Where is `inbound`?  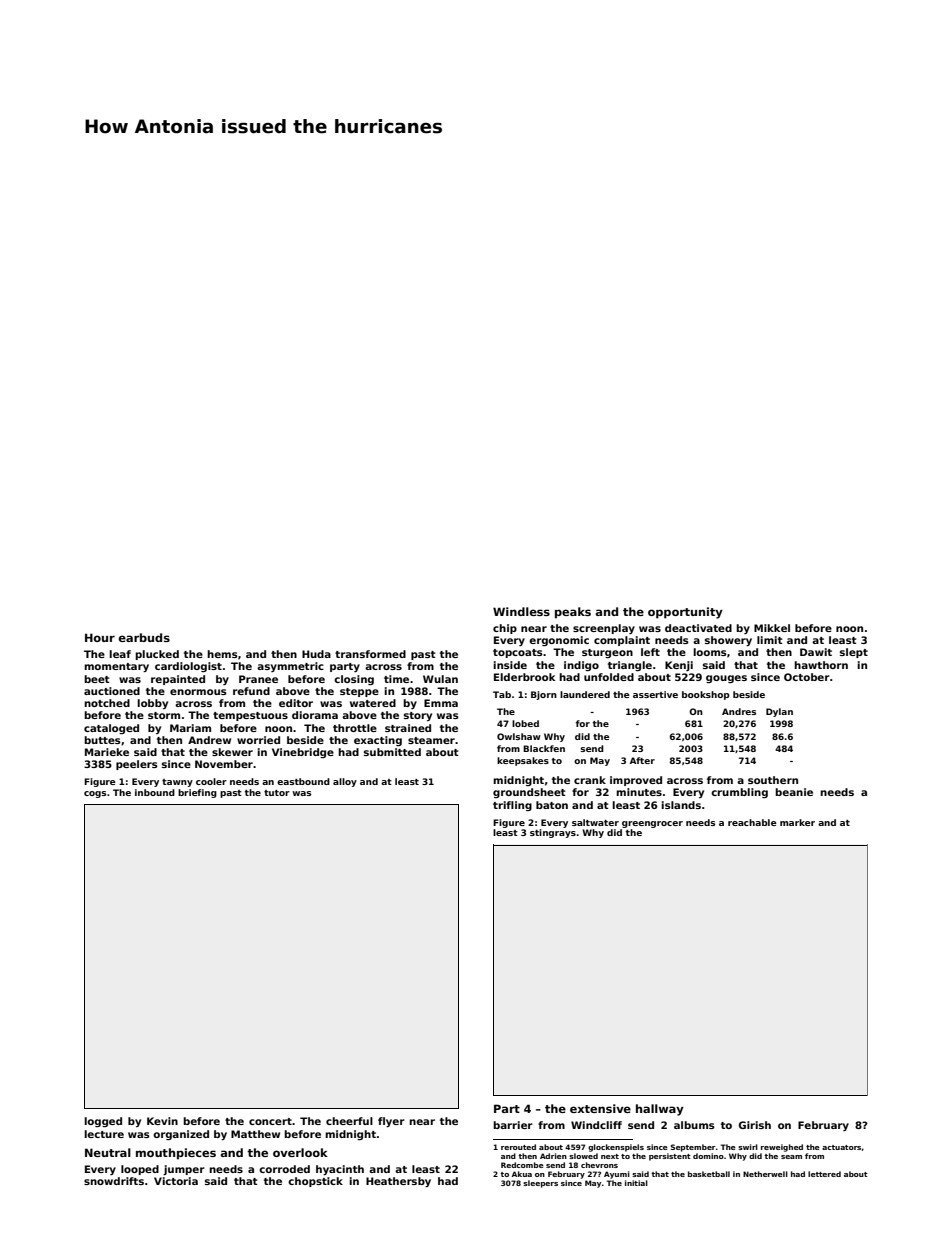 inbound is located at coordinates (155, 792).
